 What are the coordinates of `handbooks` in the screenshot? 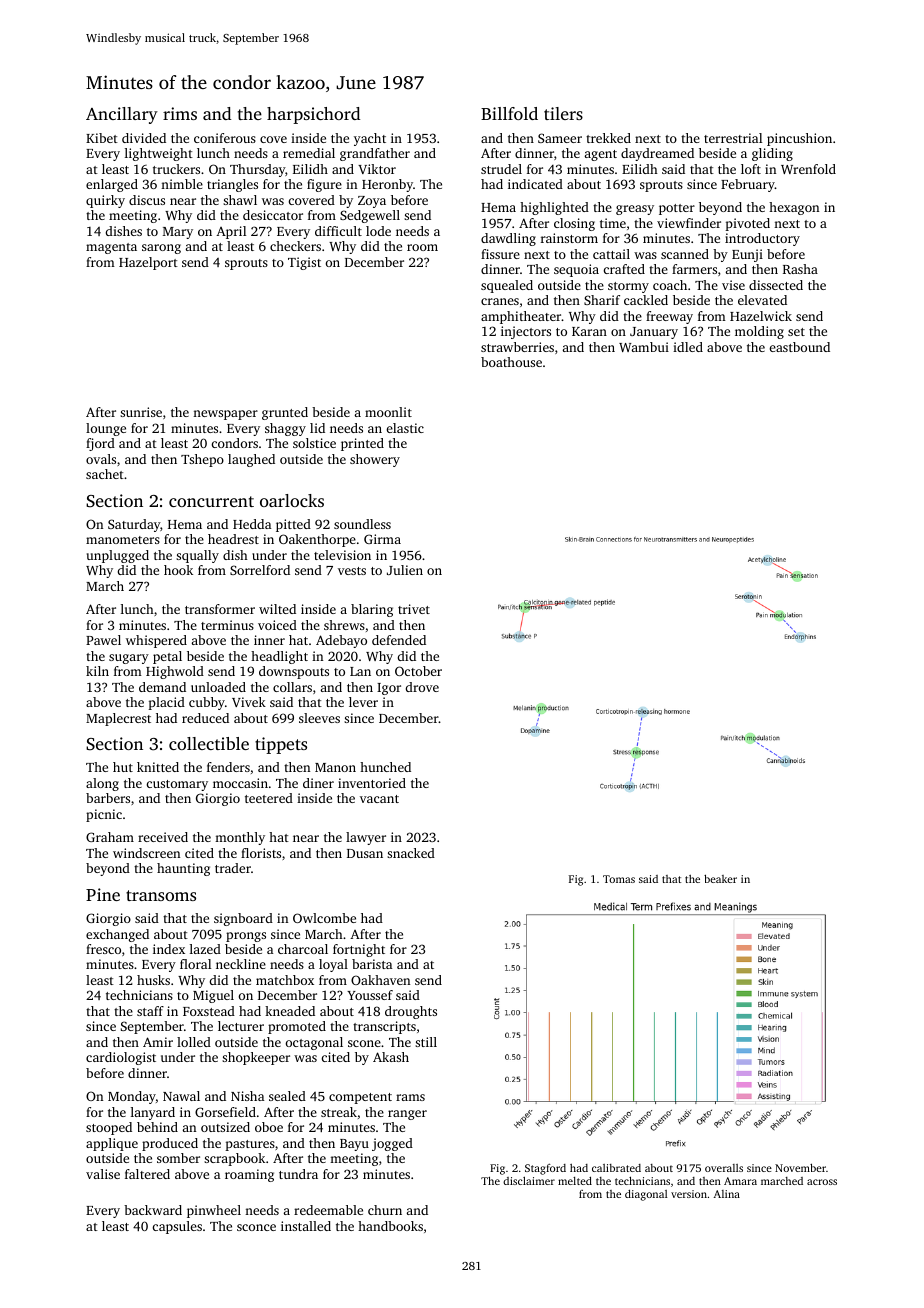 It's located at (390, 1226).
